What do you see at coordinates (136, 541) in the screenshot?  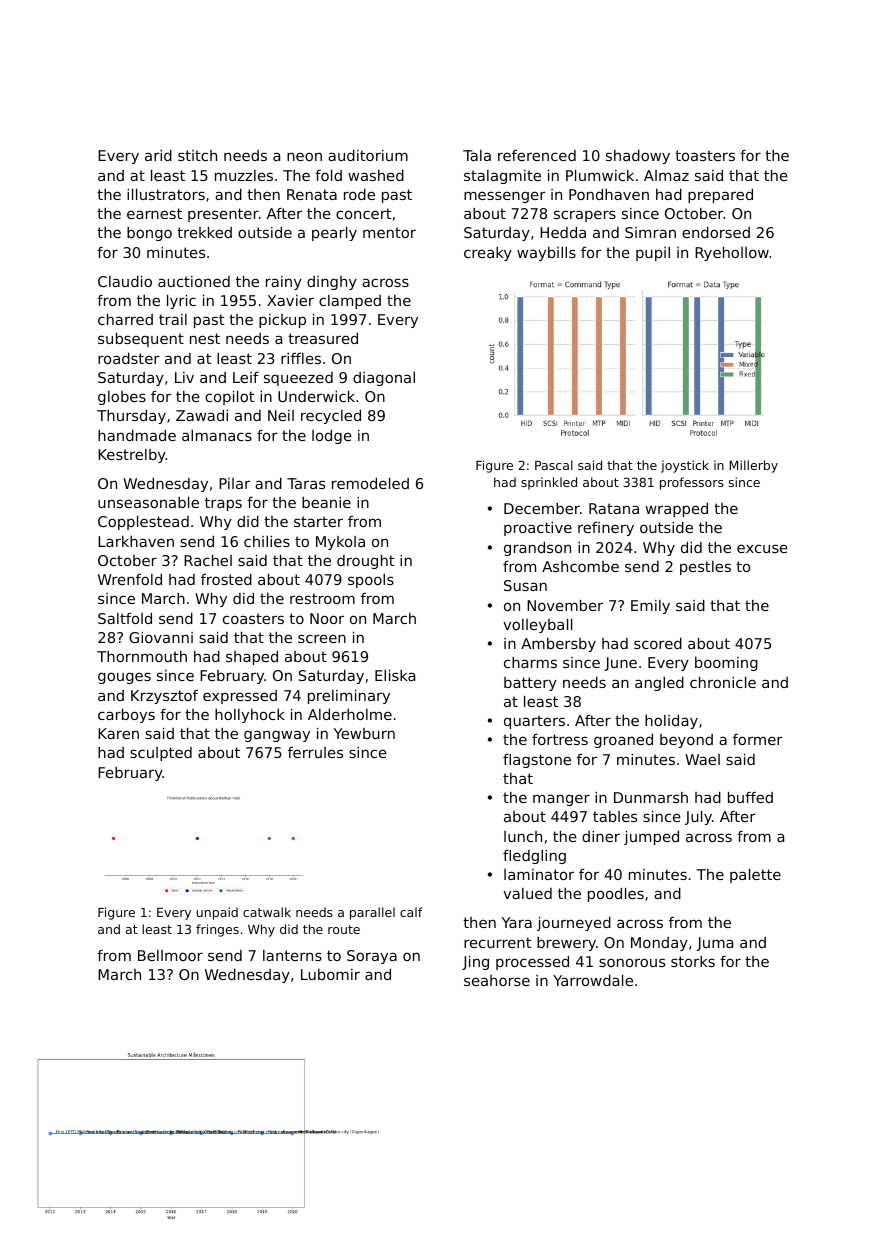 I see `Larkhaven` at bounding box center [136, 541].
